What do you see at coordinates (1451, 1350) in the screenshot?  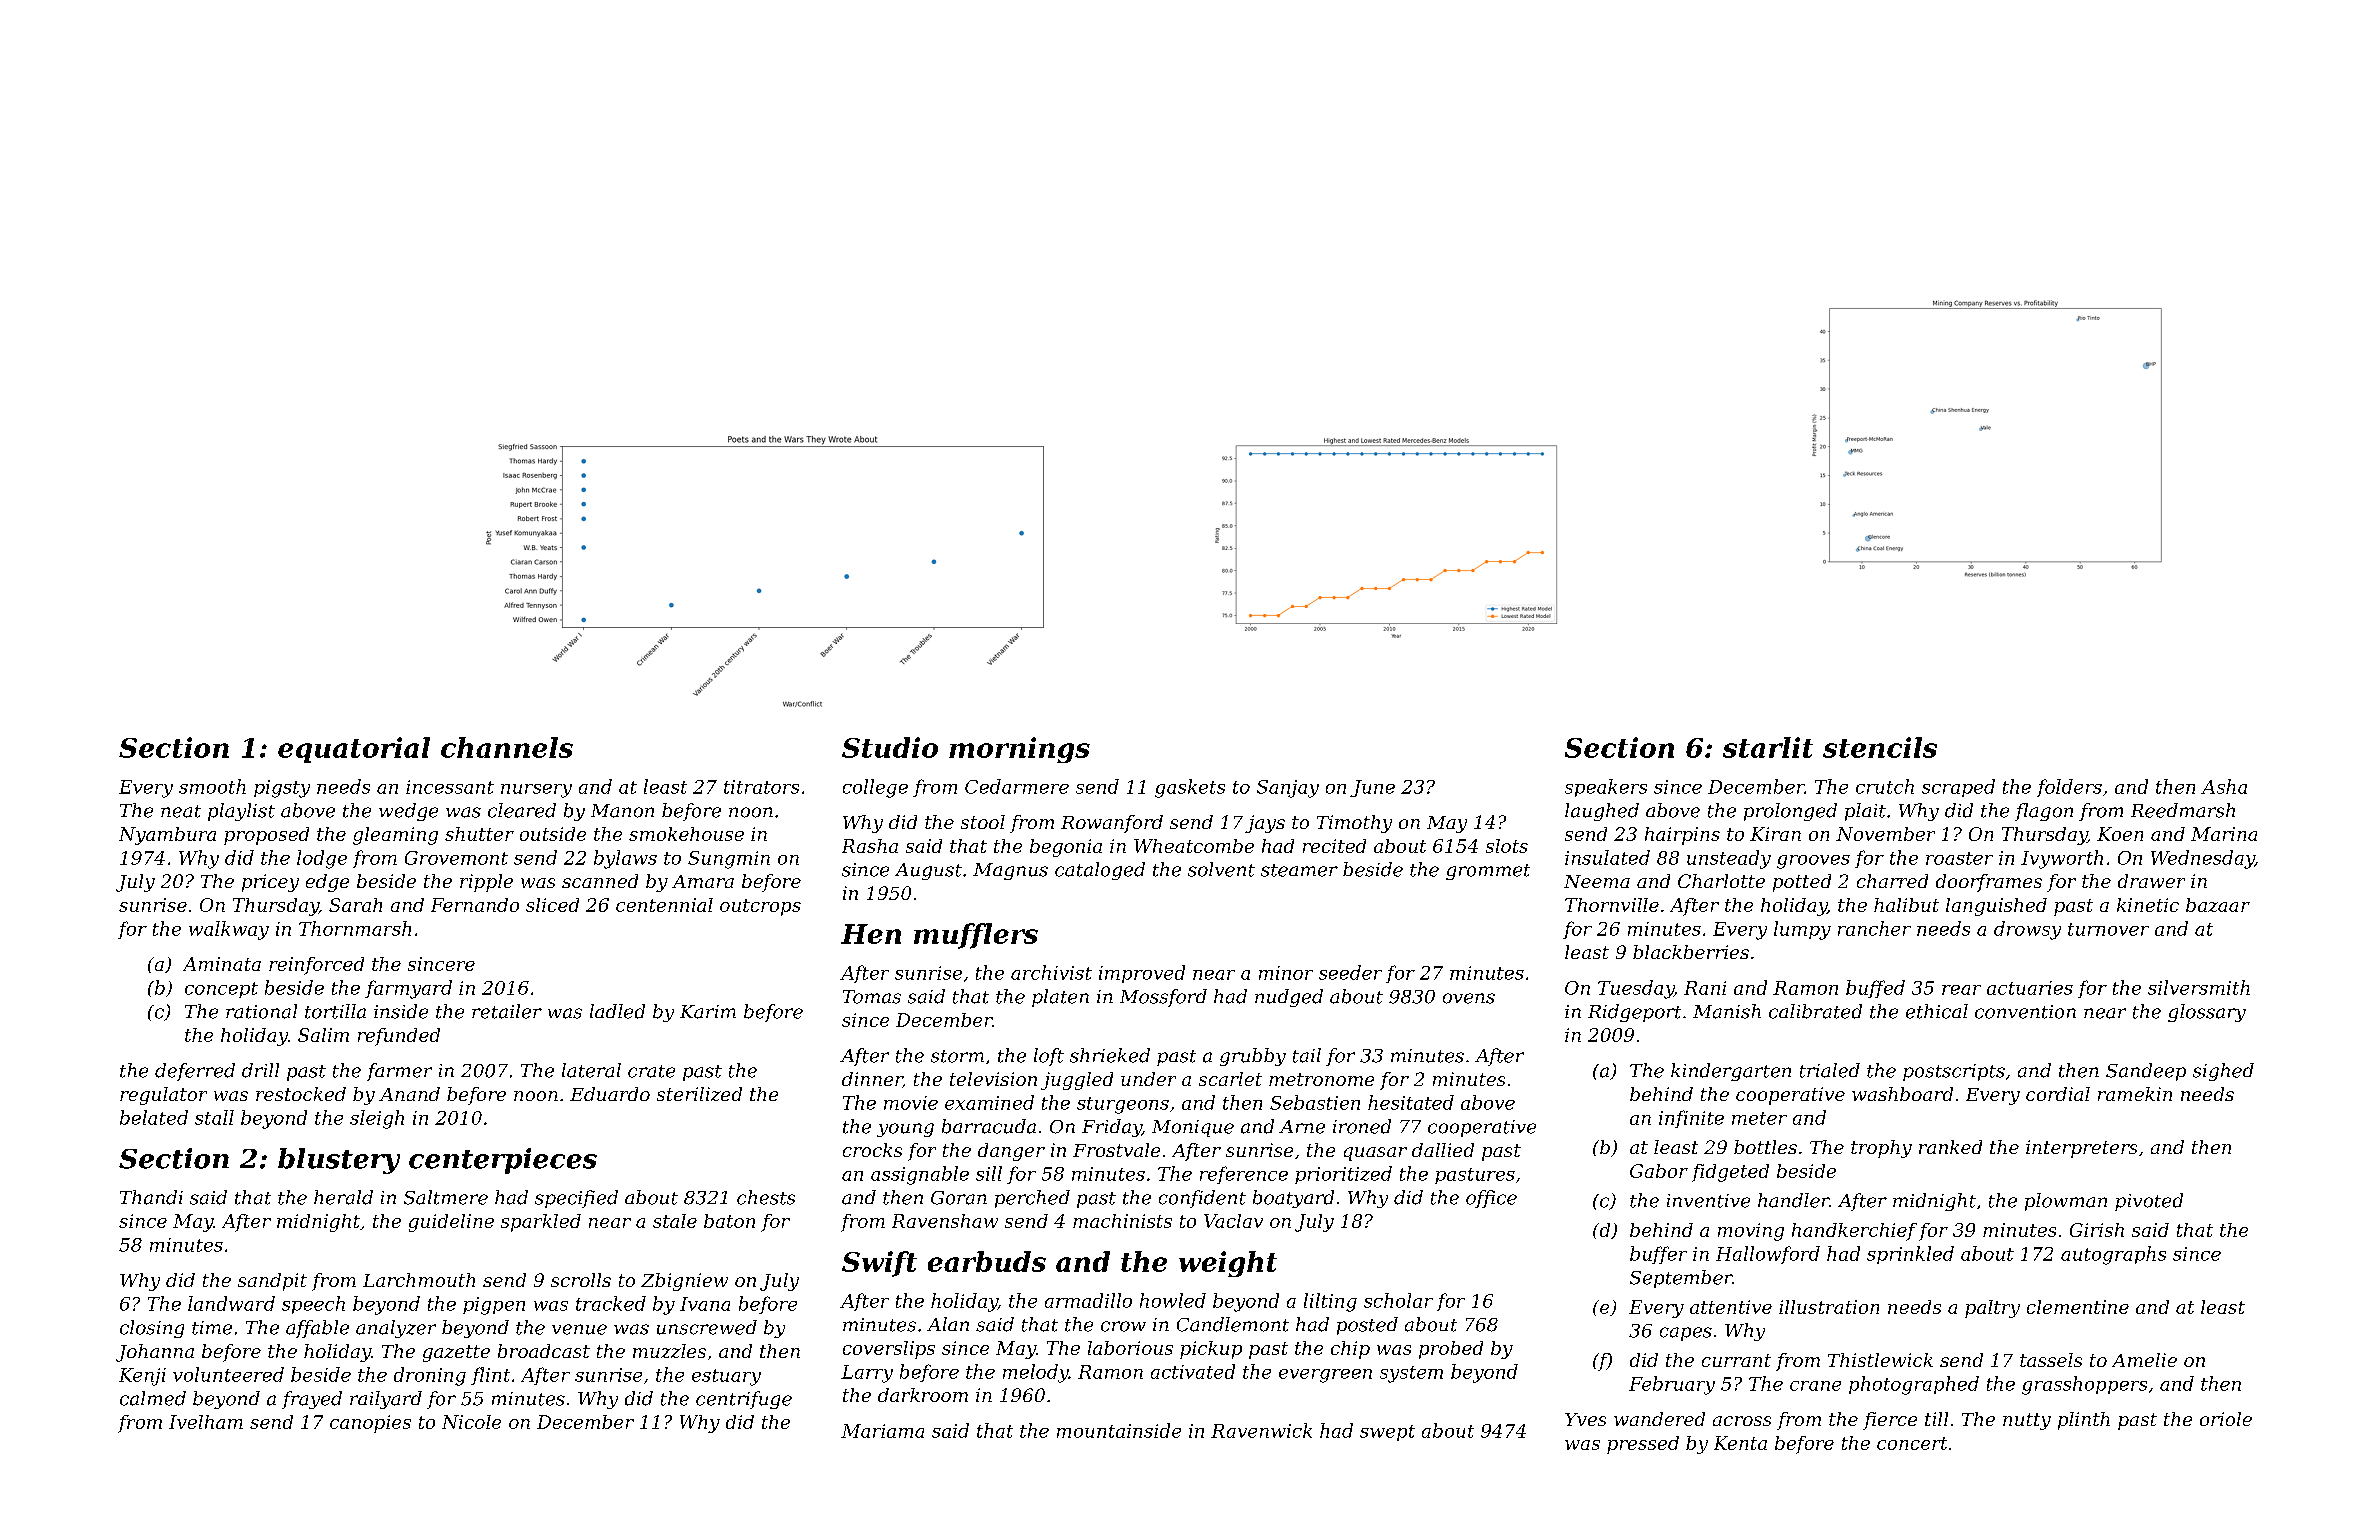 I see `probed` at bounding box center [1451, 1350].
